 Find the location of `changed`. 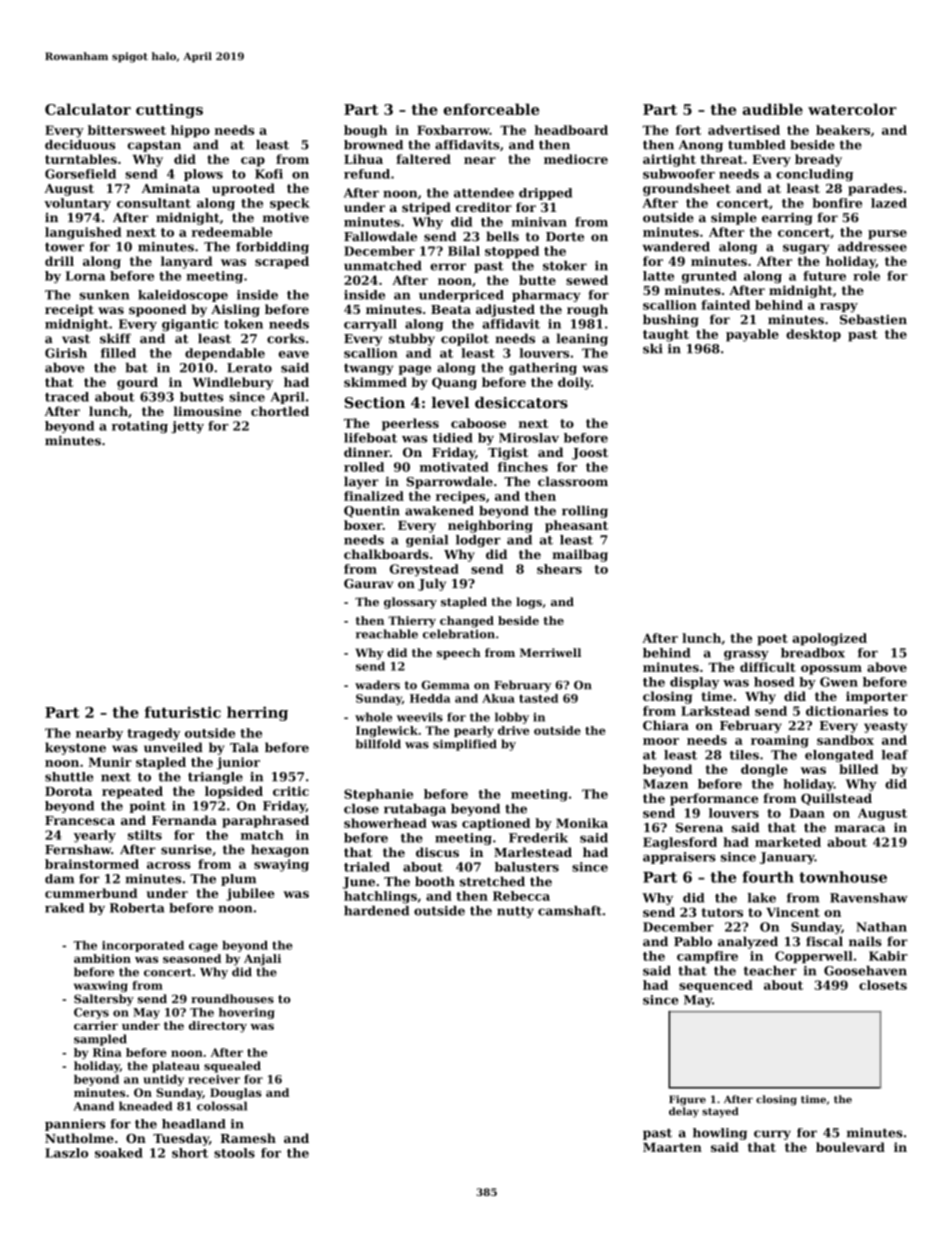

changed is located at coordinates (467, 622).
